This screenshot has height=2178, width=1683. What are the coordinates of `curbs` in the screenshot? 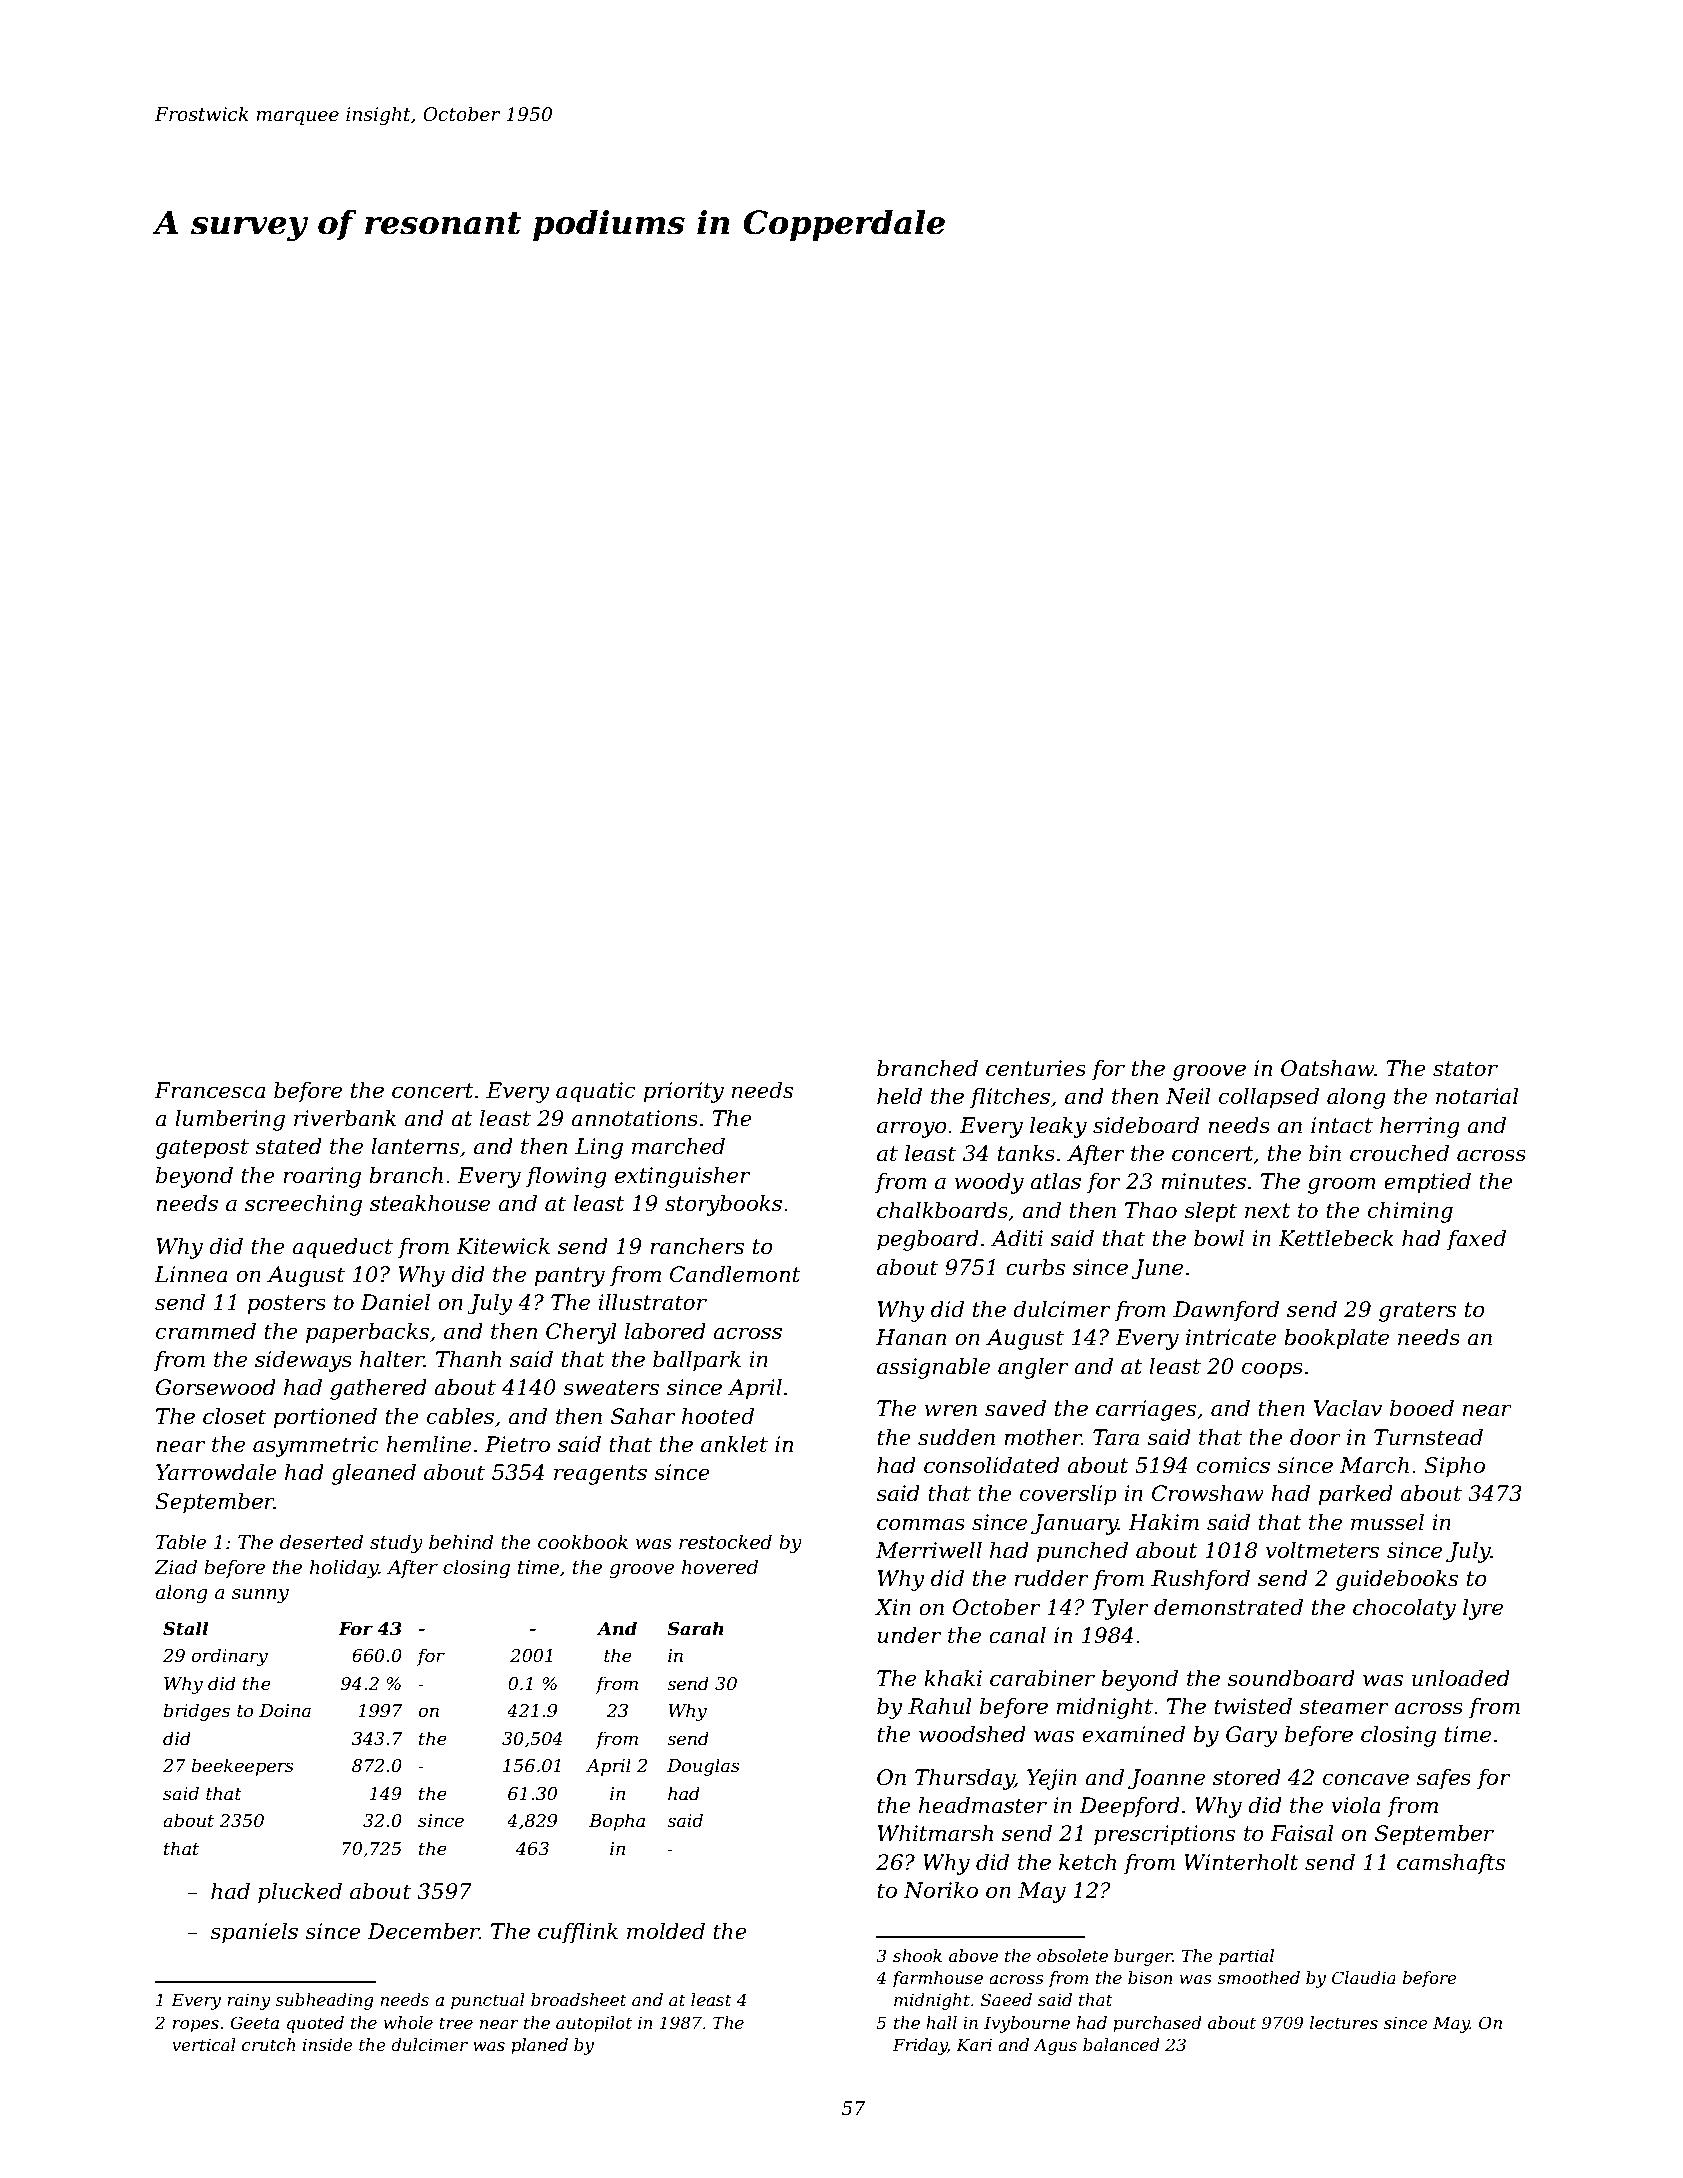 It's located at (1035, 1267).
